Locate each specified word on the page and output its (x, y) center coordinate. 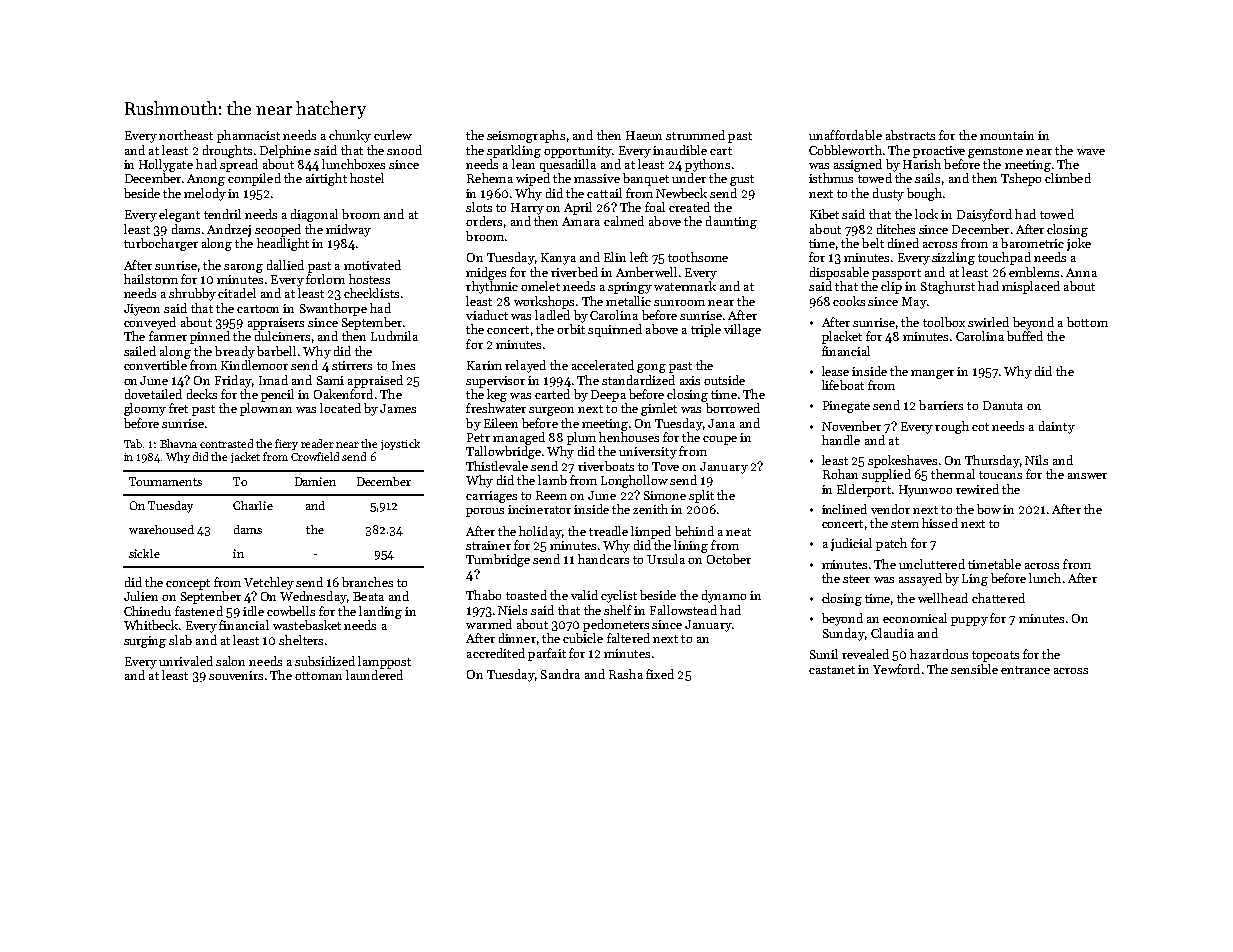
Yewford (896, 669)
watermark (685, 286)
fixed (660, 674)
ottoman (318, 676)
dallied (285, 265)
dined (903, 243)
